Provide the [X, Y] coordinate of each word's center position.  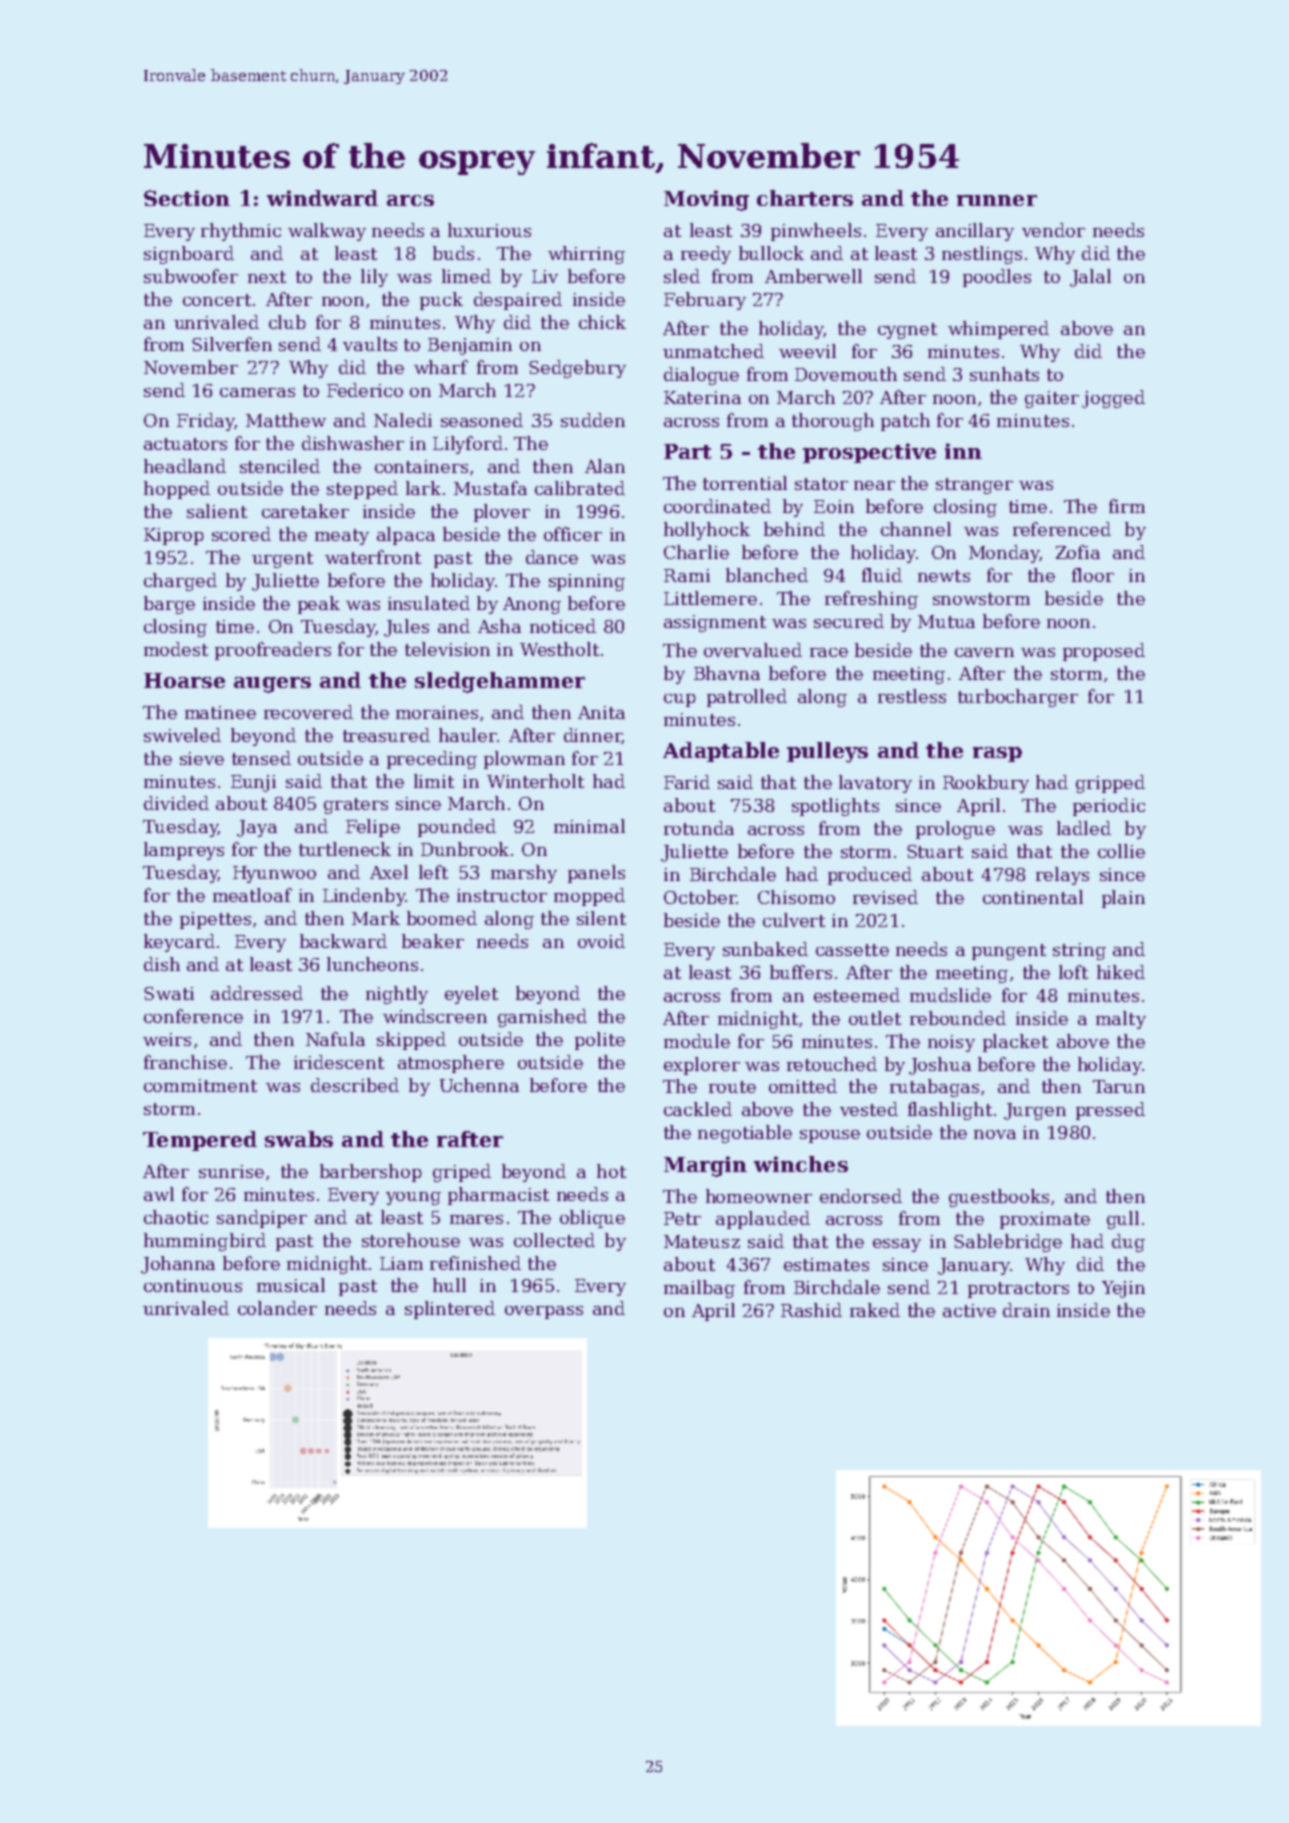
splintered [450, 1310]
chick [602, 322]
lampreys [184, 851]
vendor [1053, 230]
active [969, 1310]
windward [322, 198]
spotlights [835, 807]
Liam [401, 1263]
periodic [1109, 807]
